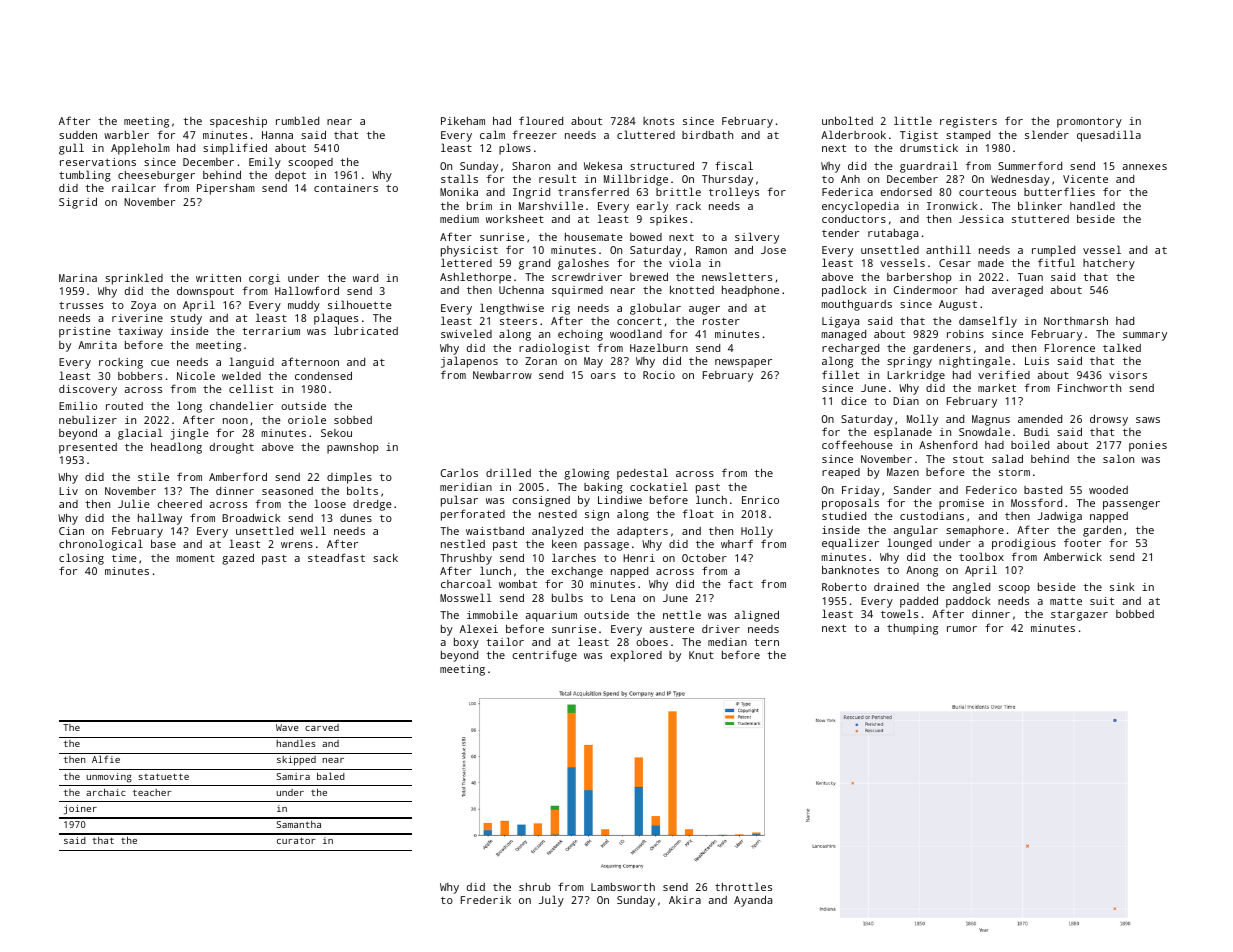 The height and width of the page is (952, 1233). What do you see at coordinates (961, 504) in the page?
I see `promise` at bounding box center [961, 504].
